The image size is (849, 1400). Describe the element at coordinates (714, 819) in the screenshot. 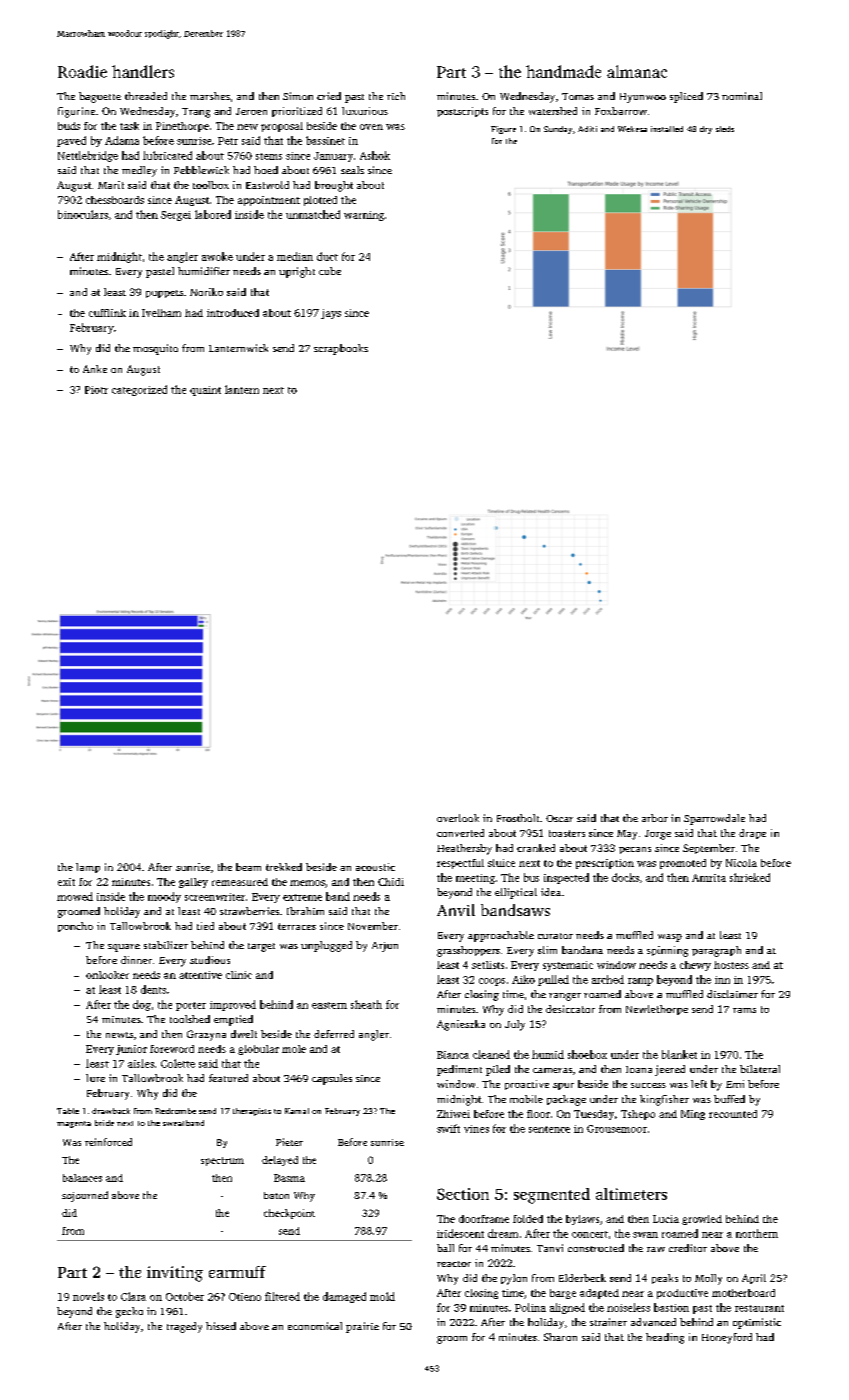

I see `Sparrowdale` at that location.
